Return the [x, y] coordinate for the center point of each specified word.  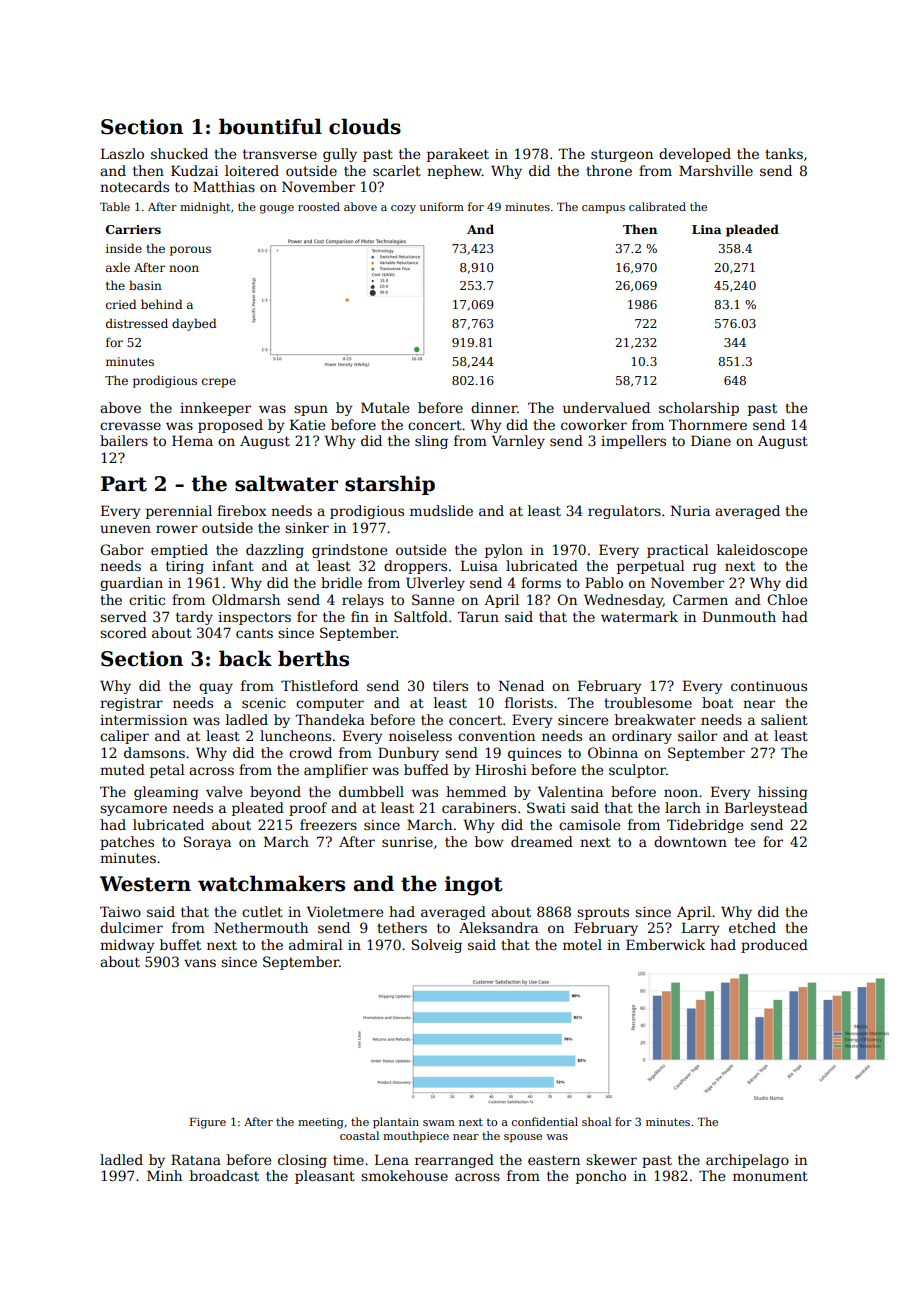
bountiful [270, 126]
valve [224, 791]
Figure [208, 1123]
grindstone [349, 551]
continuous [769, 686]
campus [603, 209]
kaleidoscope [762, 551]
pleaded [752, 230]
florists [529, 702]
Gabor [122, 549]
